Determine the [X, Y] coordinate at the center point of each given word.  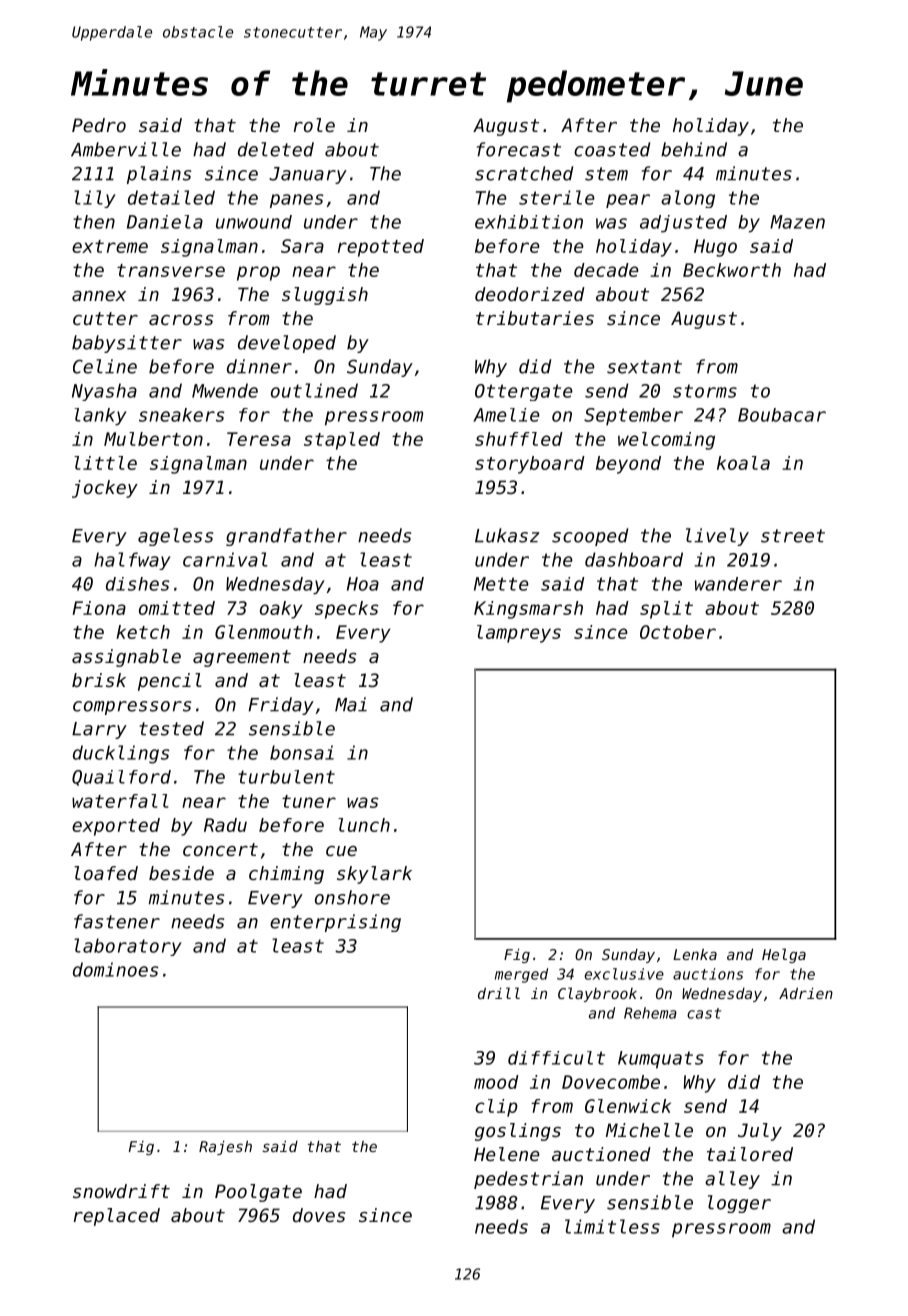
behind [694, 149]
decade [606, 270]
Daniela [165, 222]
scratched [524, 173]
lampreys [519, 634]
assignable [126, 658]
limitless [612, 1226]
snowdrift [121, 1191]
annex [99, 296]
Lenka [695, 954]
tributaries [535, 318]
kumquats [661, 1060]
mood [496, 1082]
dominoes [115, 969]
